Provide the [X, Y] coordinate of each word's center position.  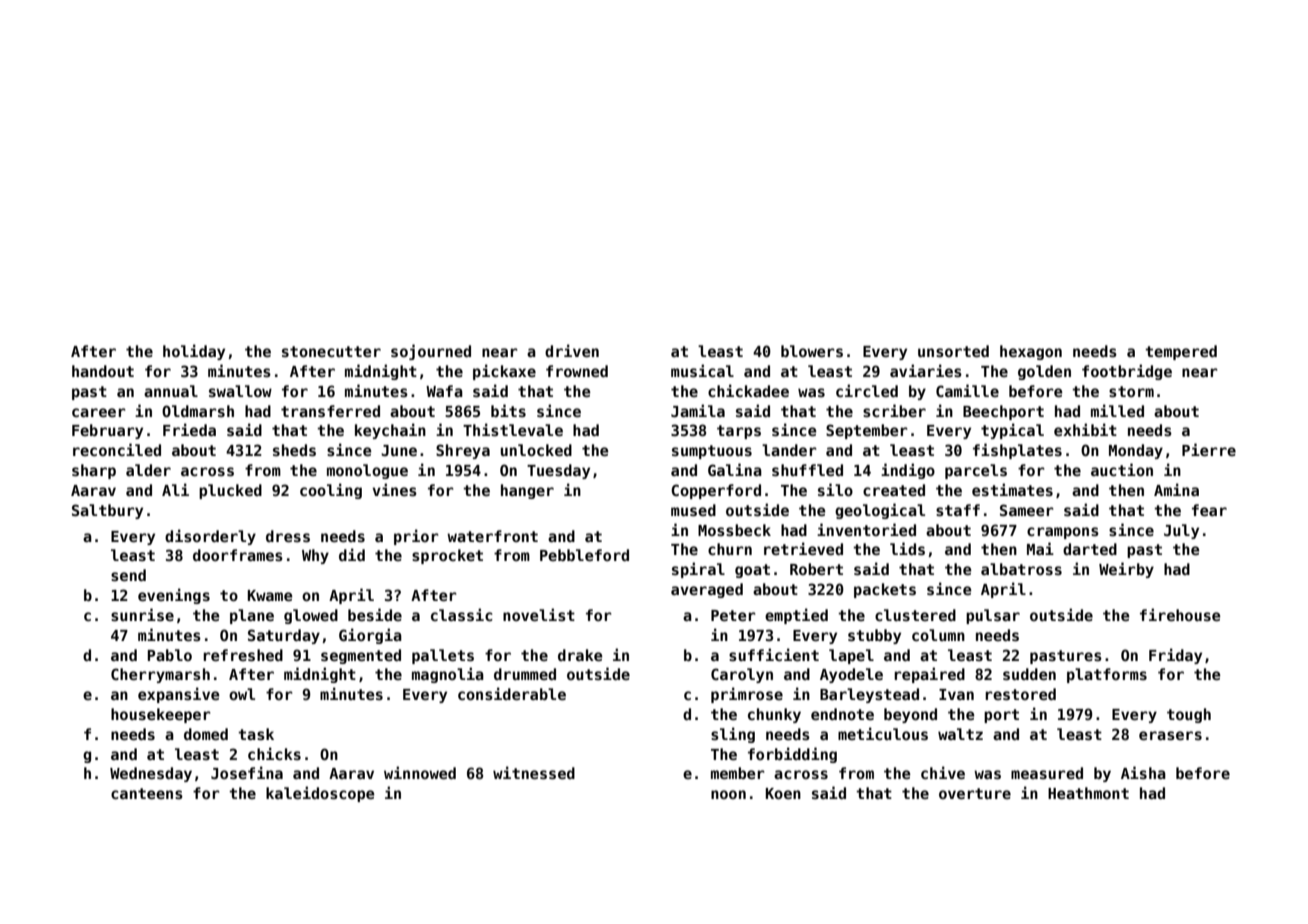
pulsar [993, 616]
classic [462, 614]
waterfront [492, 536]
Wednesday [151, 774]
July [1181, 531]
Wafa [444, 391]
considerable [512, 693]
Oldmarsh [198, 411]
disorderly [210, 537]
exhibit [1085, 429]
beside [375, 614]
